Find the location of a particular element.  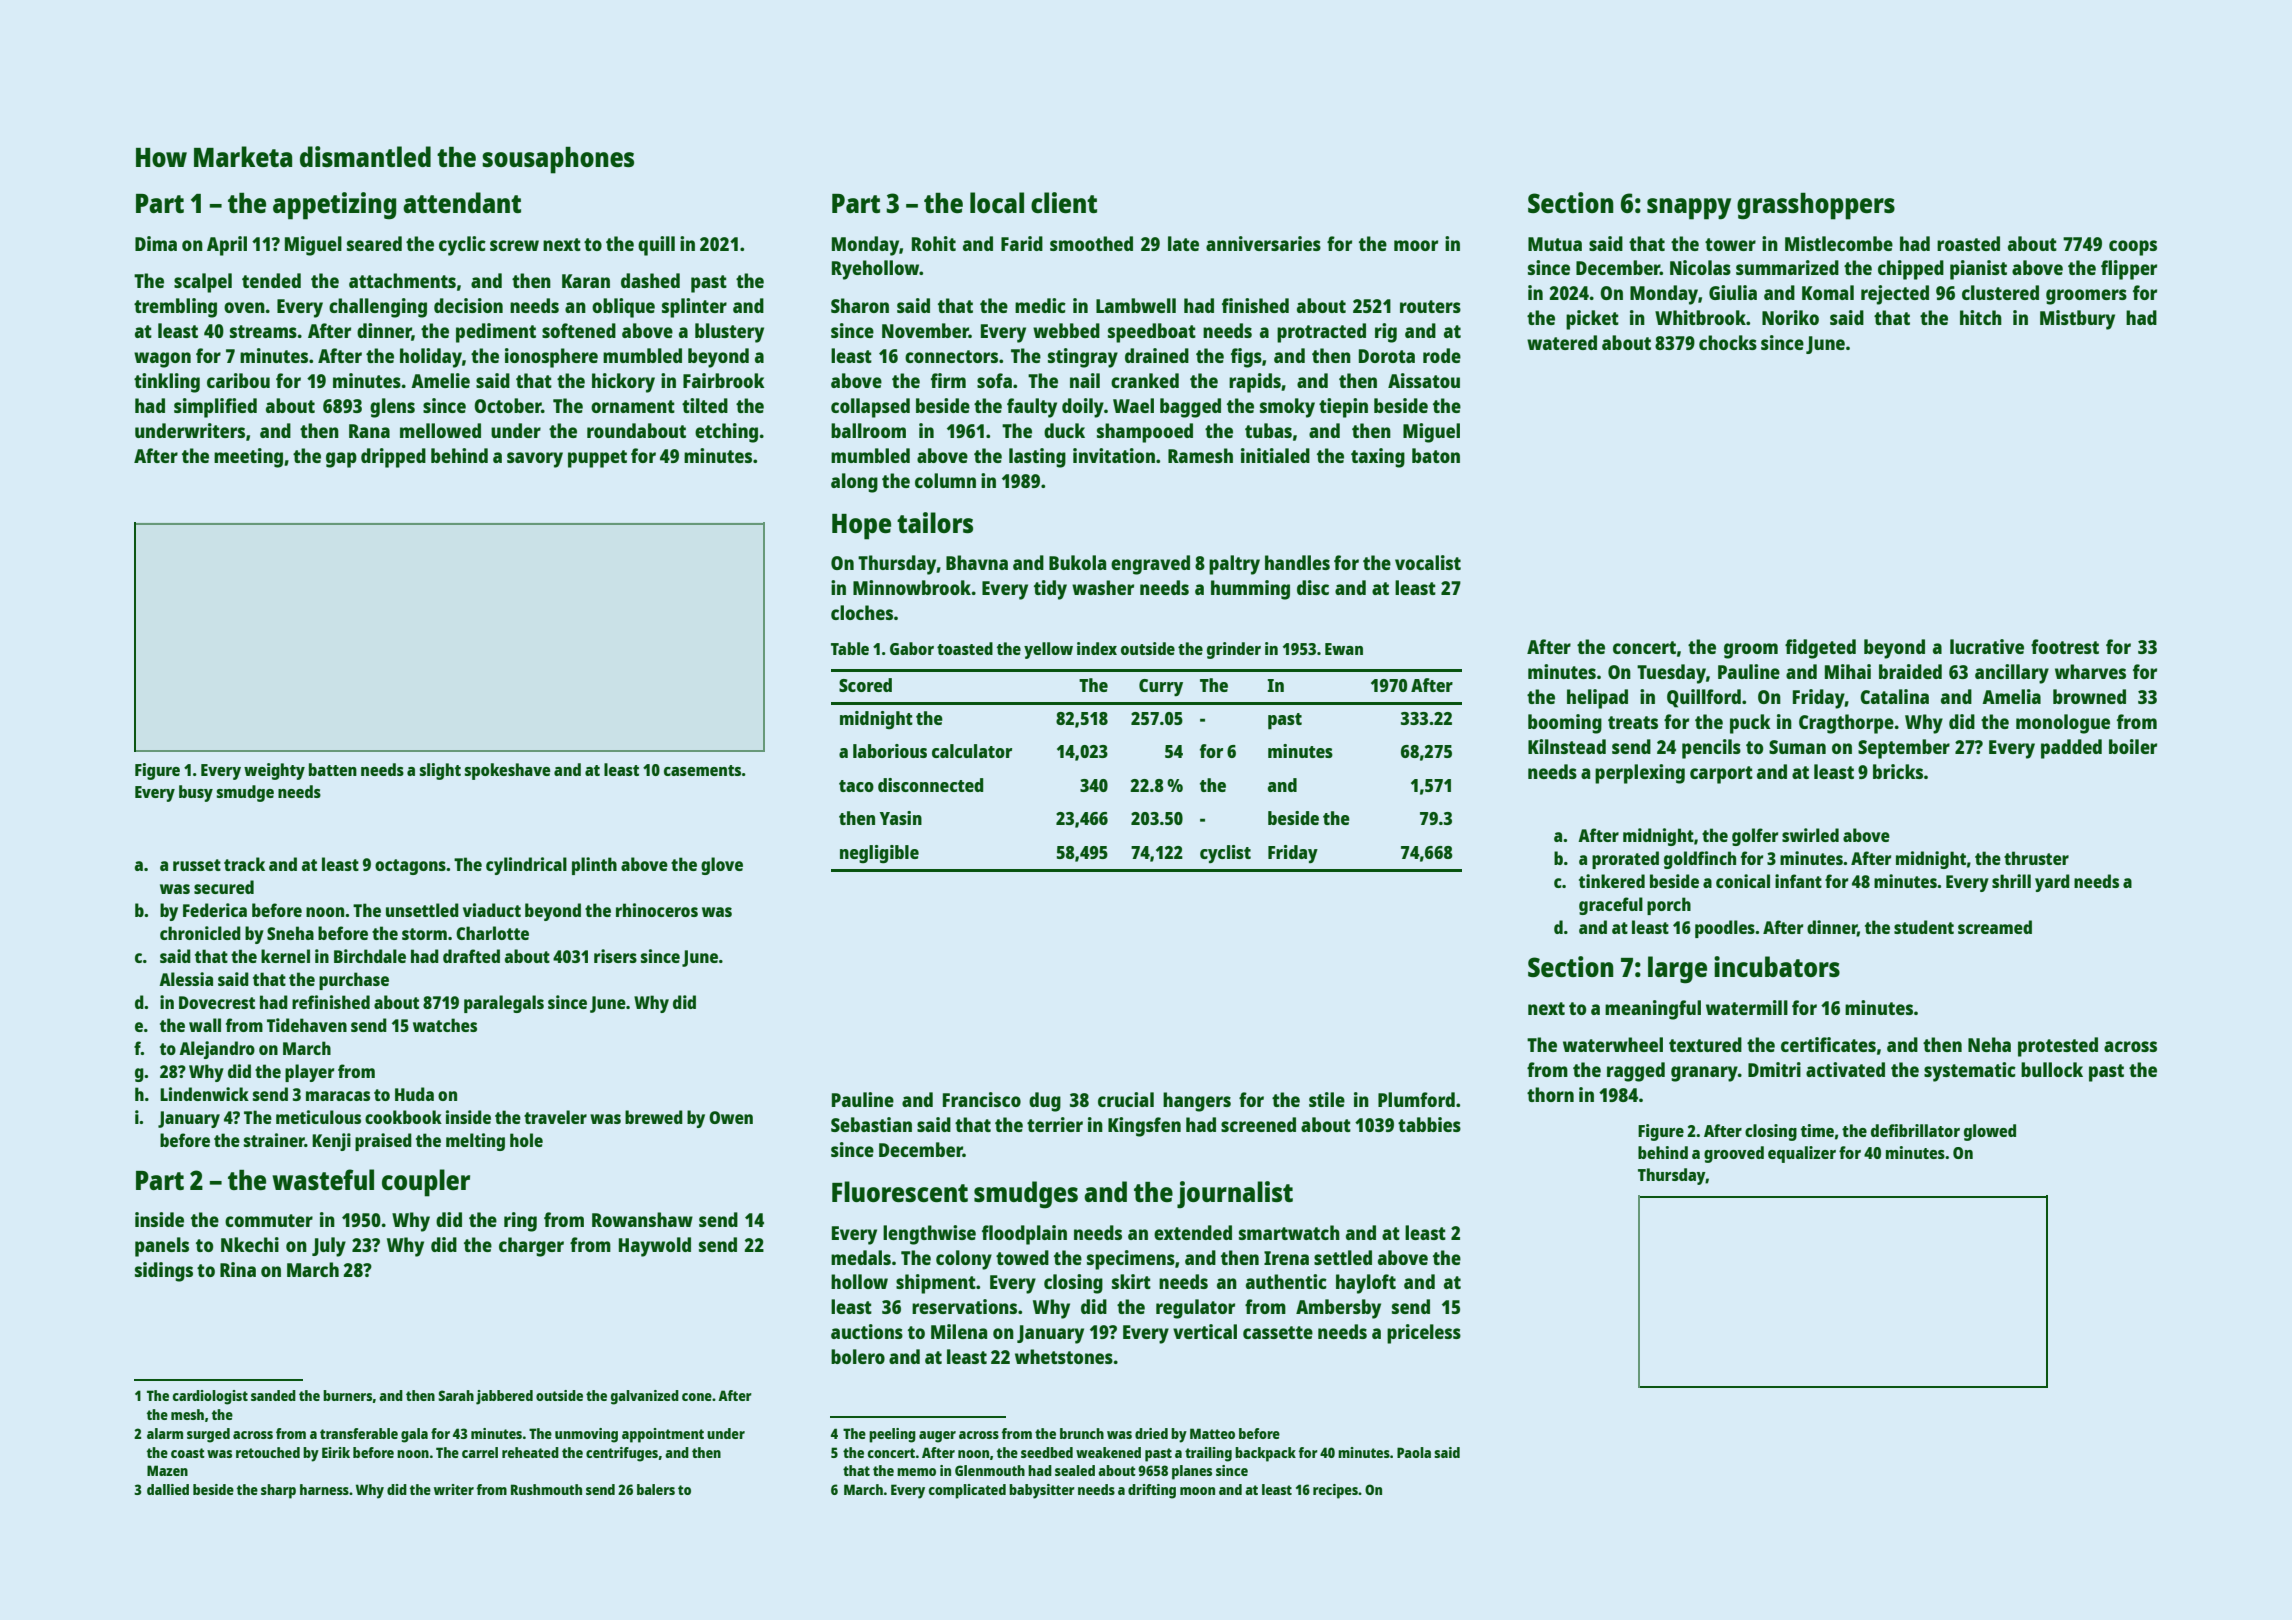

harness is located at coordinates (324, 1489).
